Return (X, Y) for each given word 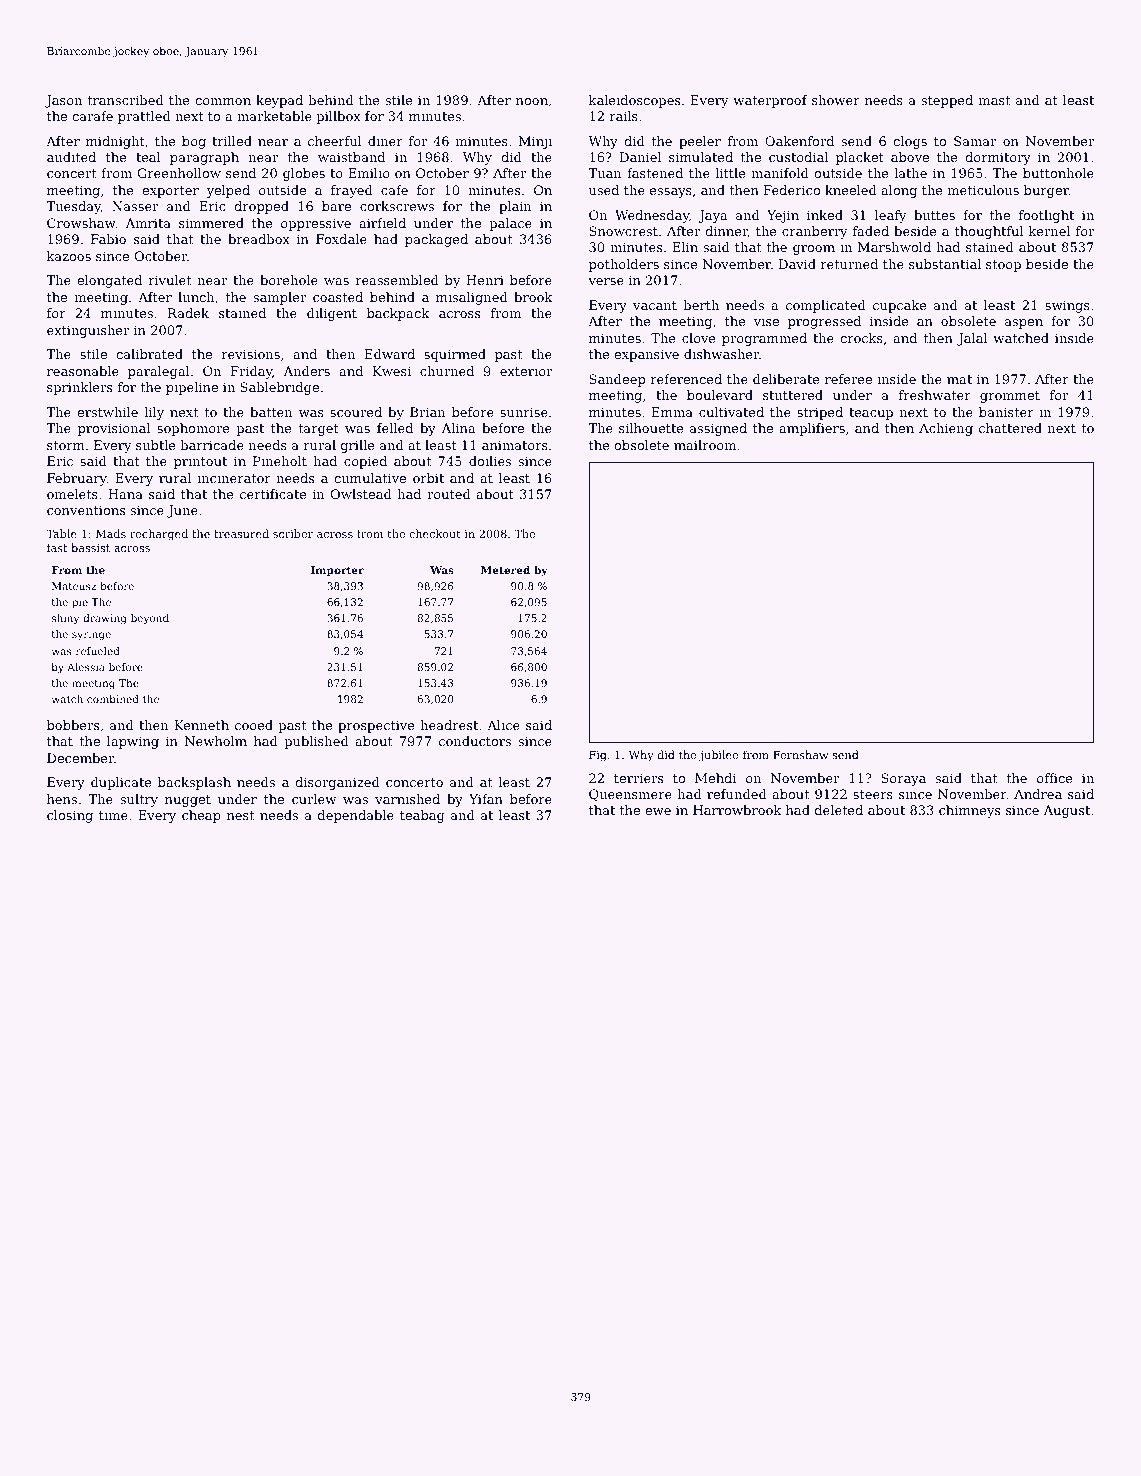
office (1054, 778)
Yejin (783, 216)
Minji (535, 142)
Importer (337, 571)
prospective (376, 726)
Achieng (946, 429)
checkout (435, 533)
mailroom (705, 445)
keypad (279, 101)
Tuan (604, 173)
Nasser (135, 206)
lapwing (133, 742)
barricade (212, 445)
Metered (505, 570)
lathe (910, 173)
